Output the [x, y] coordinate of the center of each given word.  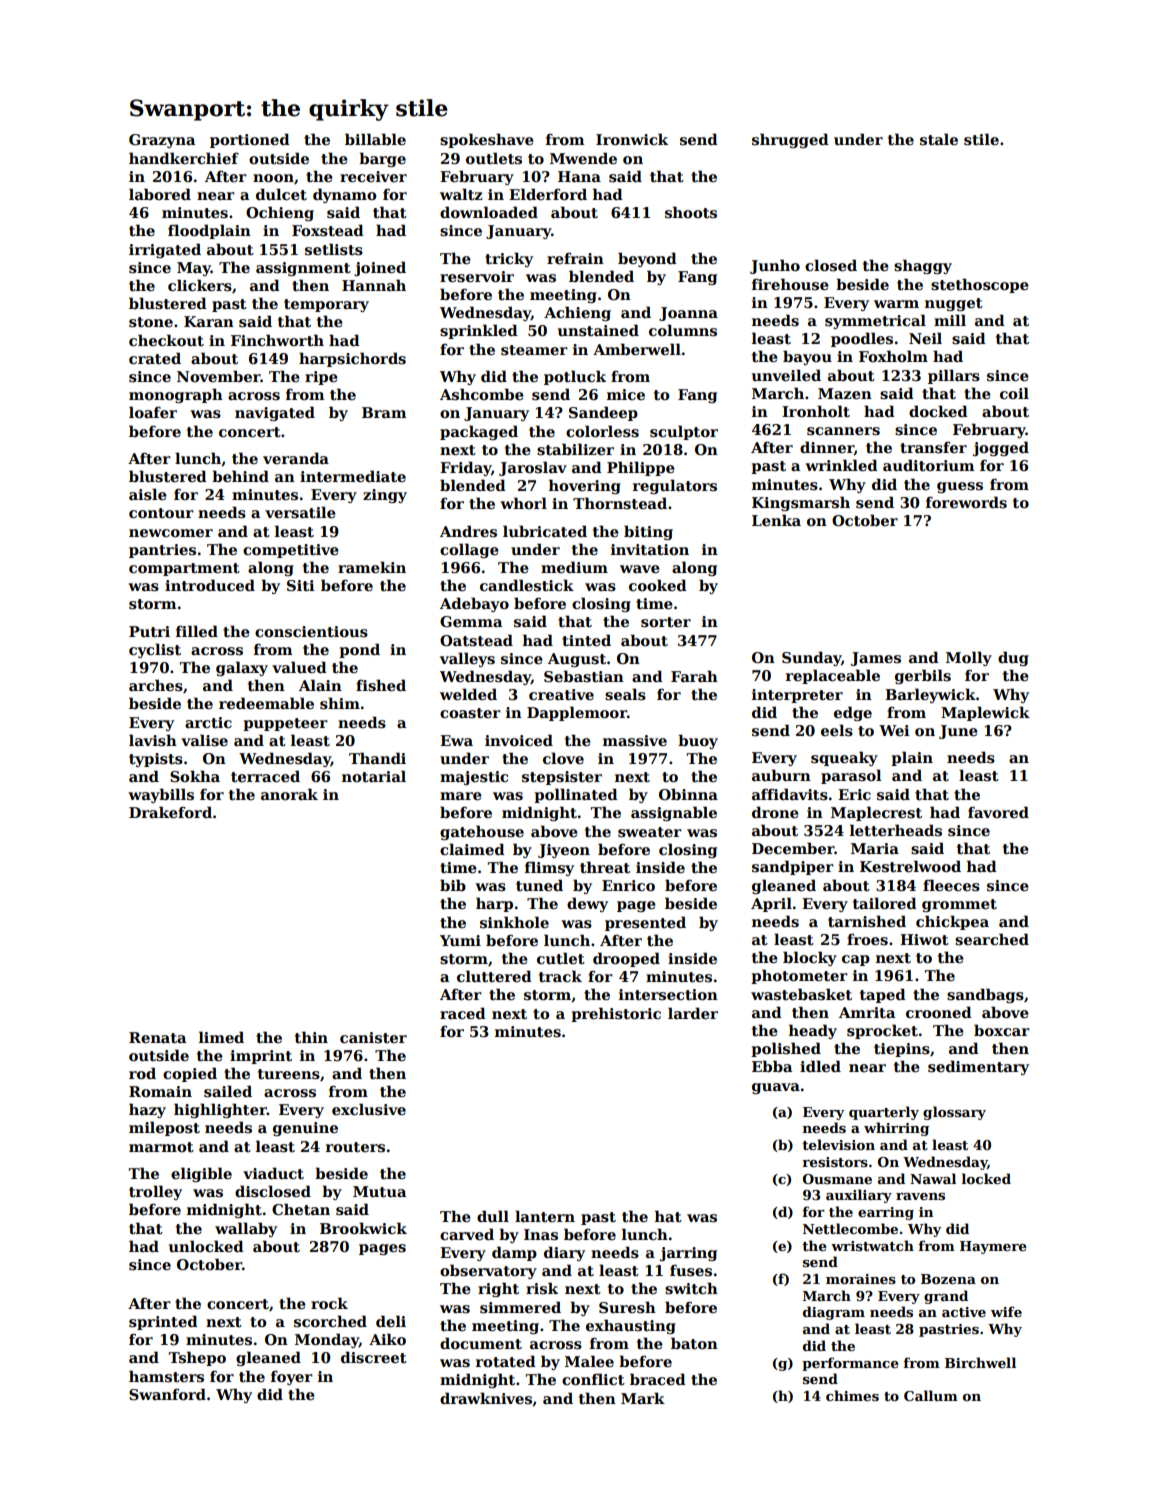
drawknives [486, 1398]
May [194, 269]
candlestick [527, 585]
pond [359, 650]
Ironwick [632, 139]
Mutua [379, 1191]
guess [960, 487]
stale [939, 139]
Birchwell [980, 1362]
